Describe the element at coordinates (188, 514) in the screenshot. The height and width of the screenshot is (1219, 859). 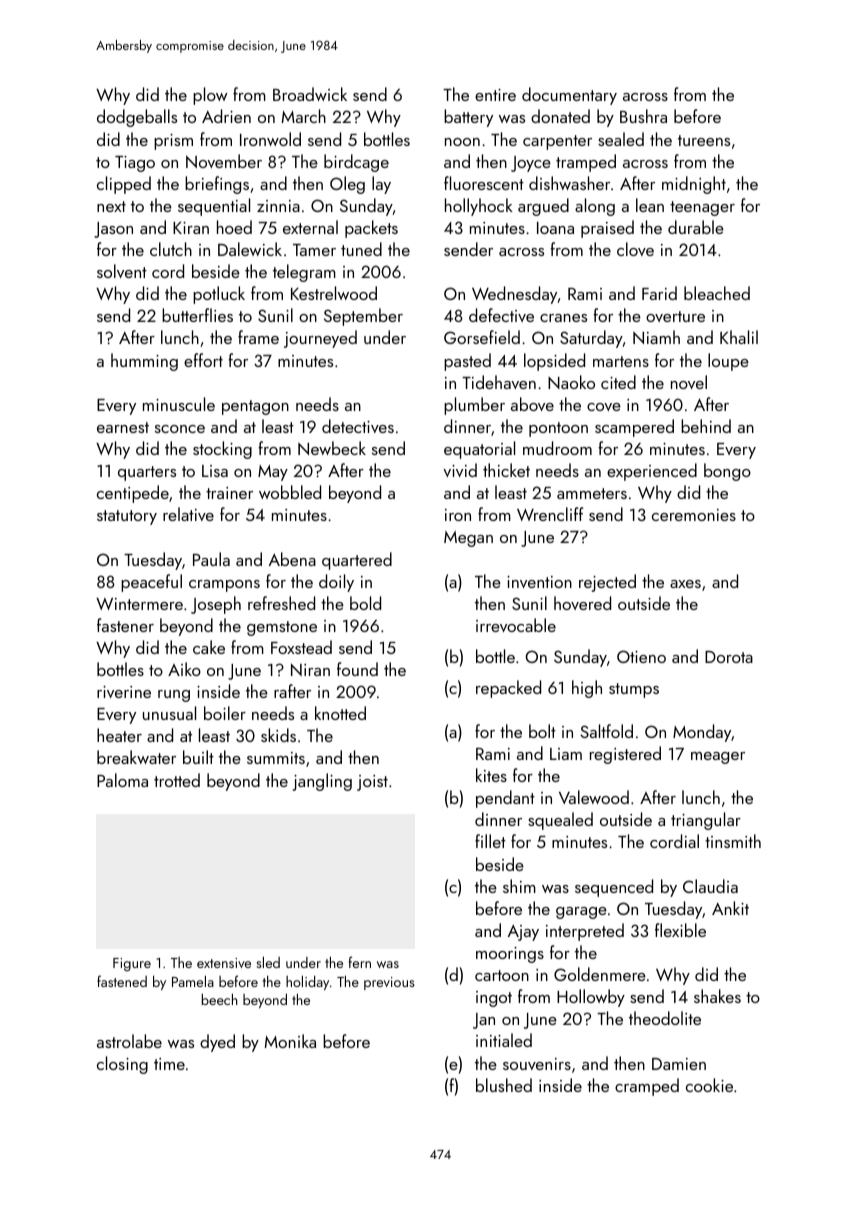
I see `relative` at that location.
